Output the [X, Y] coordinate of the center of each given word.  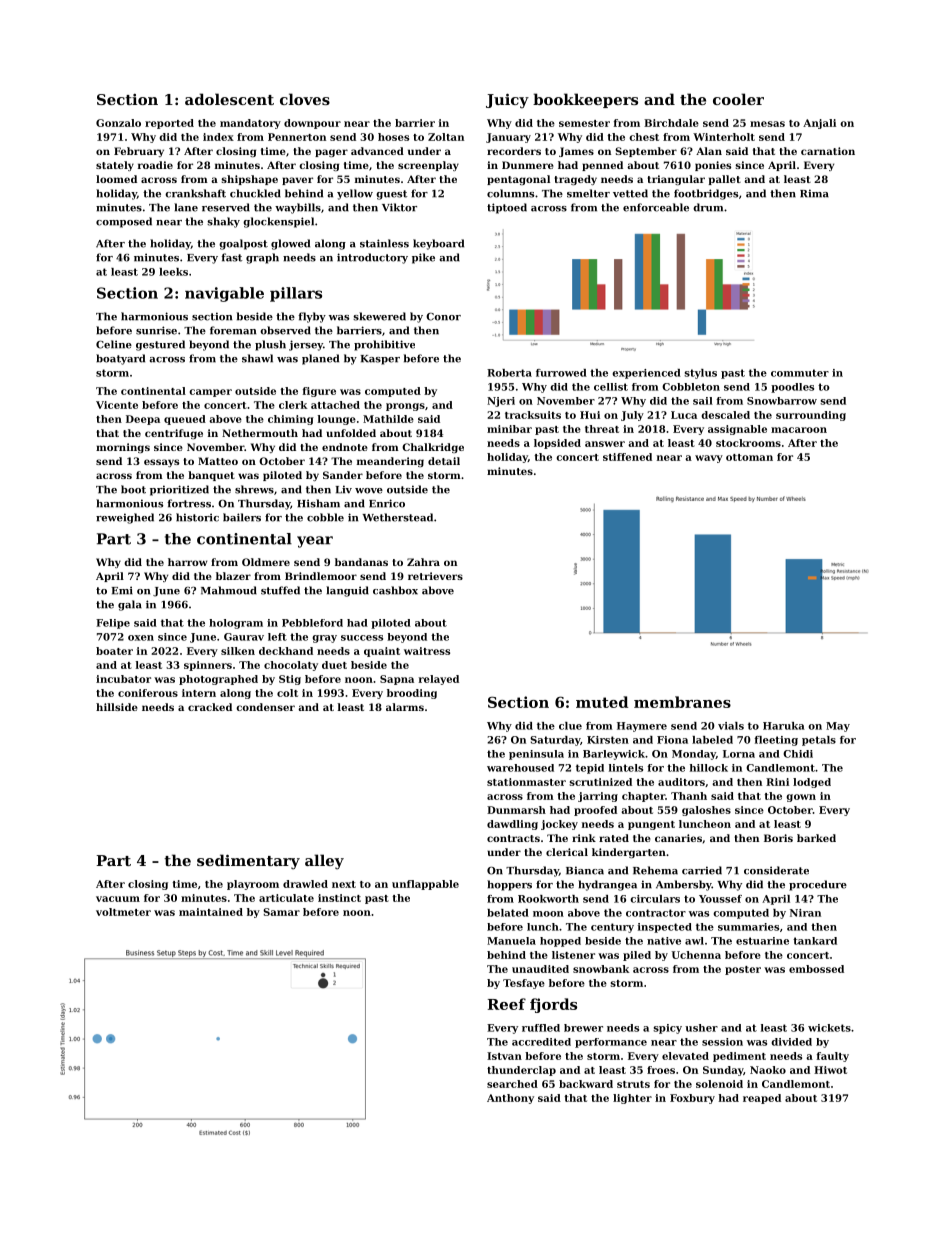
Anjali [819, 124]
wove [369, 491]
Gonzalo [118, 123]
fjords [553, 1005]
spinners [208, 666]
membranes [682, 702]
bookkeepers [585, 100]
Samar [281, 912]
